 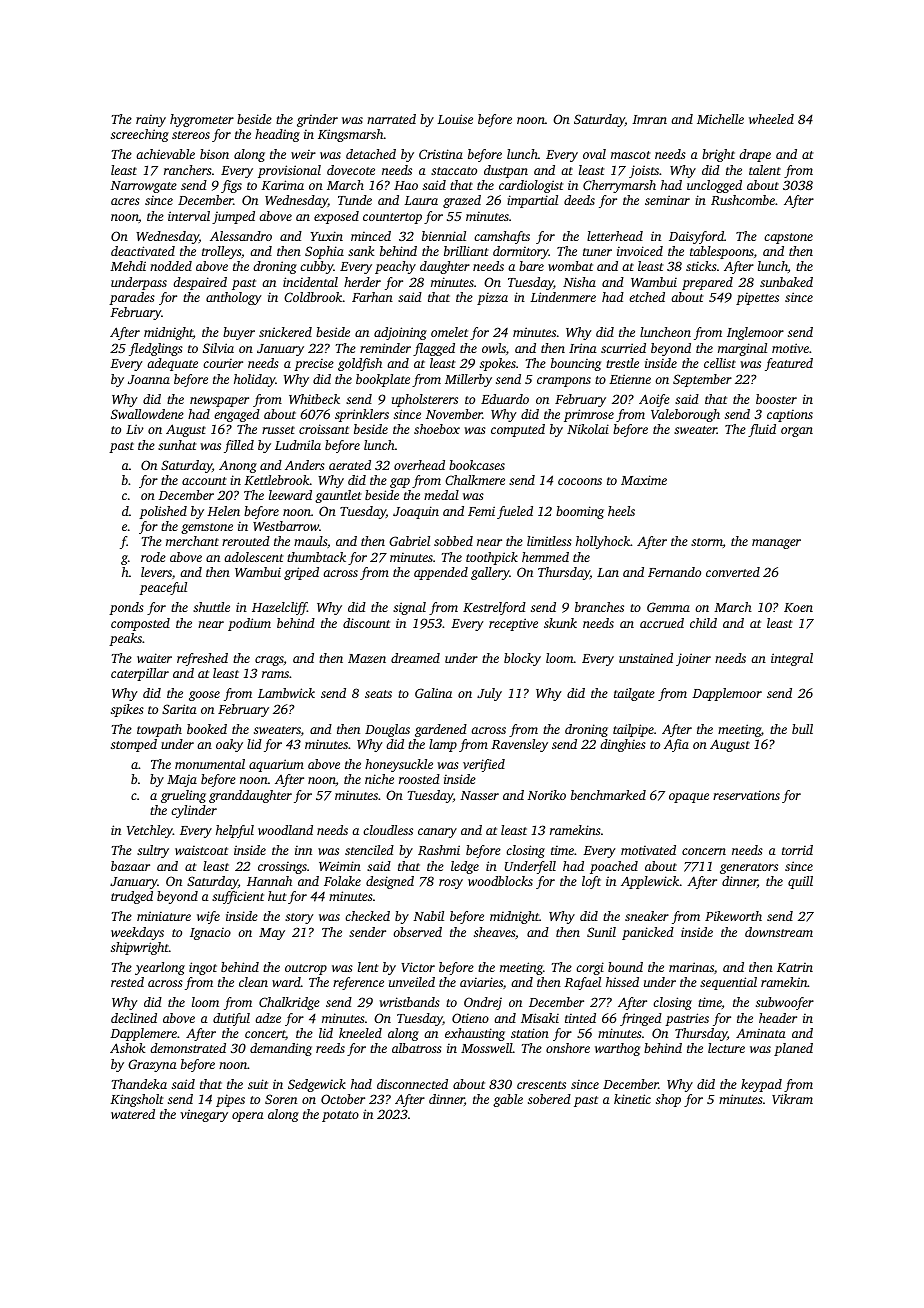 What do you see at coordinates (149, 379) in the document?
I see `Joanna` at bounding box center [149, 379].
